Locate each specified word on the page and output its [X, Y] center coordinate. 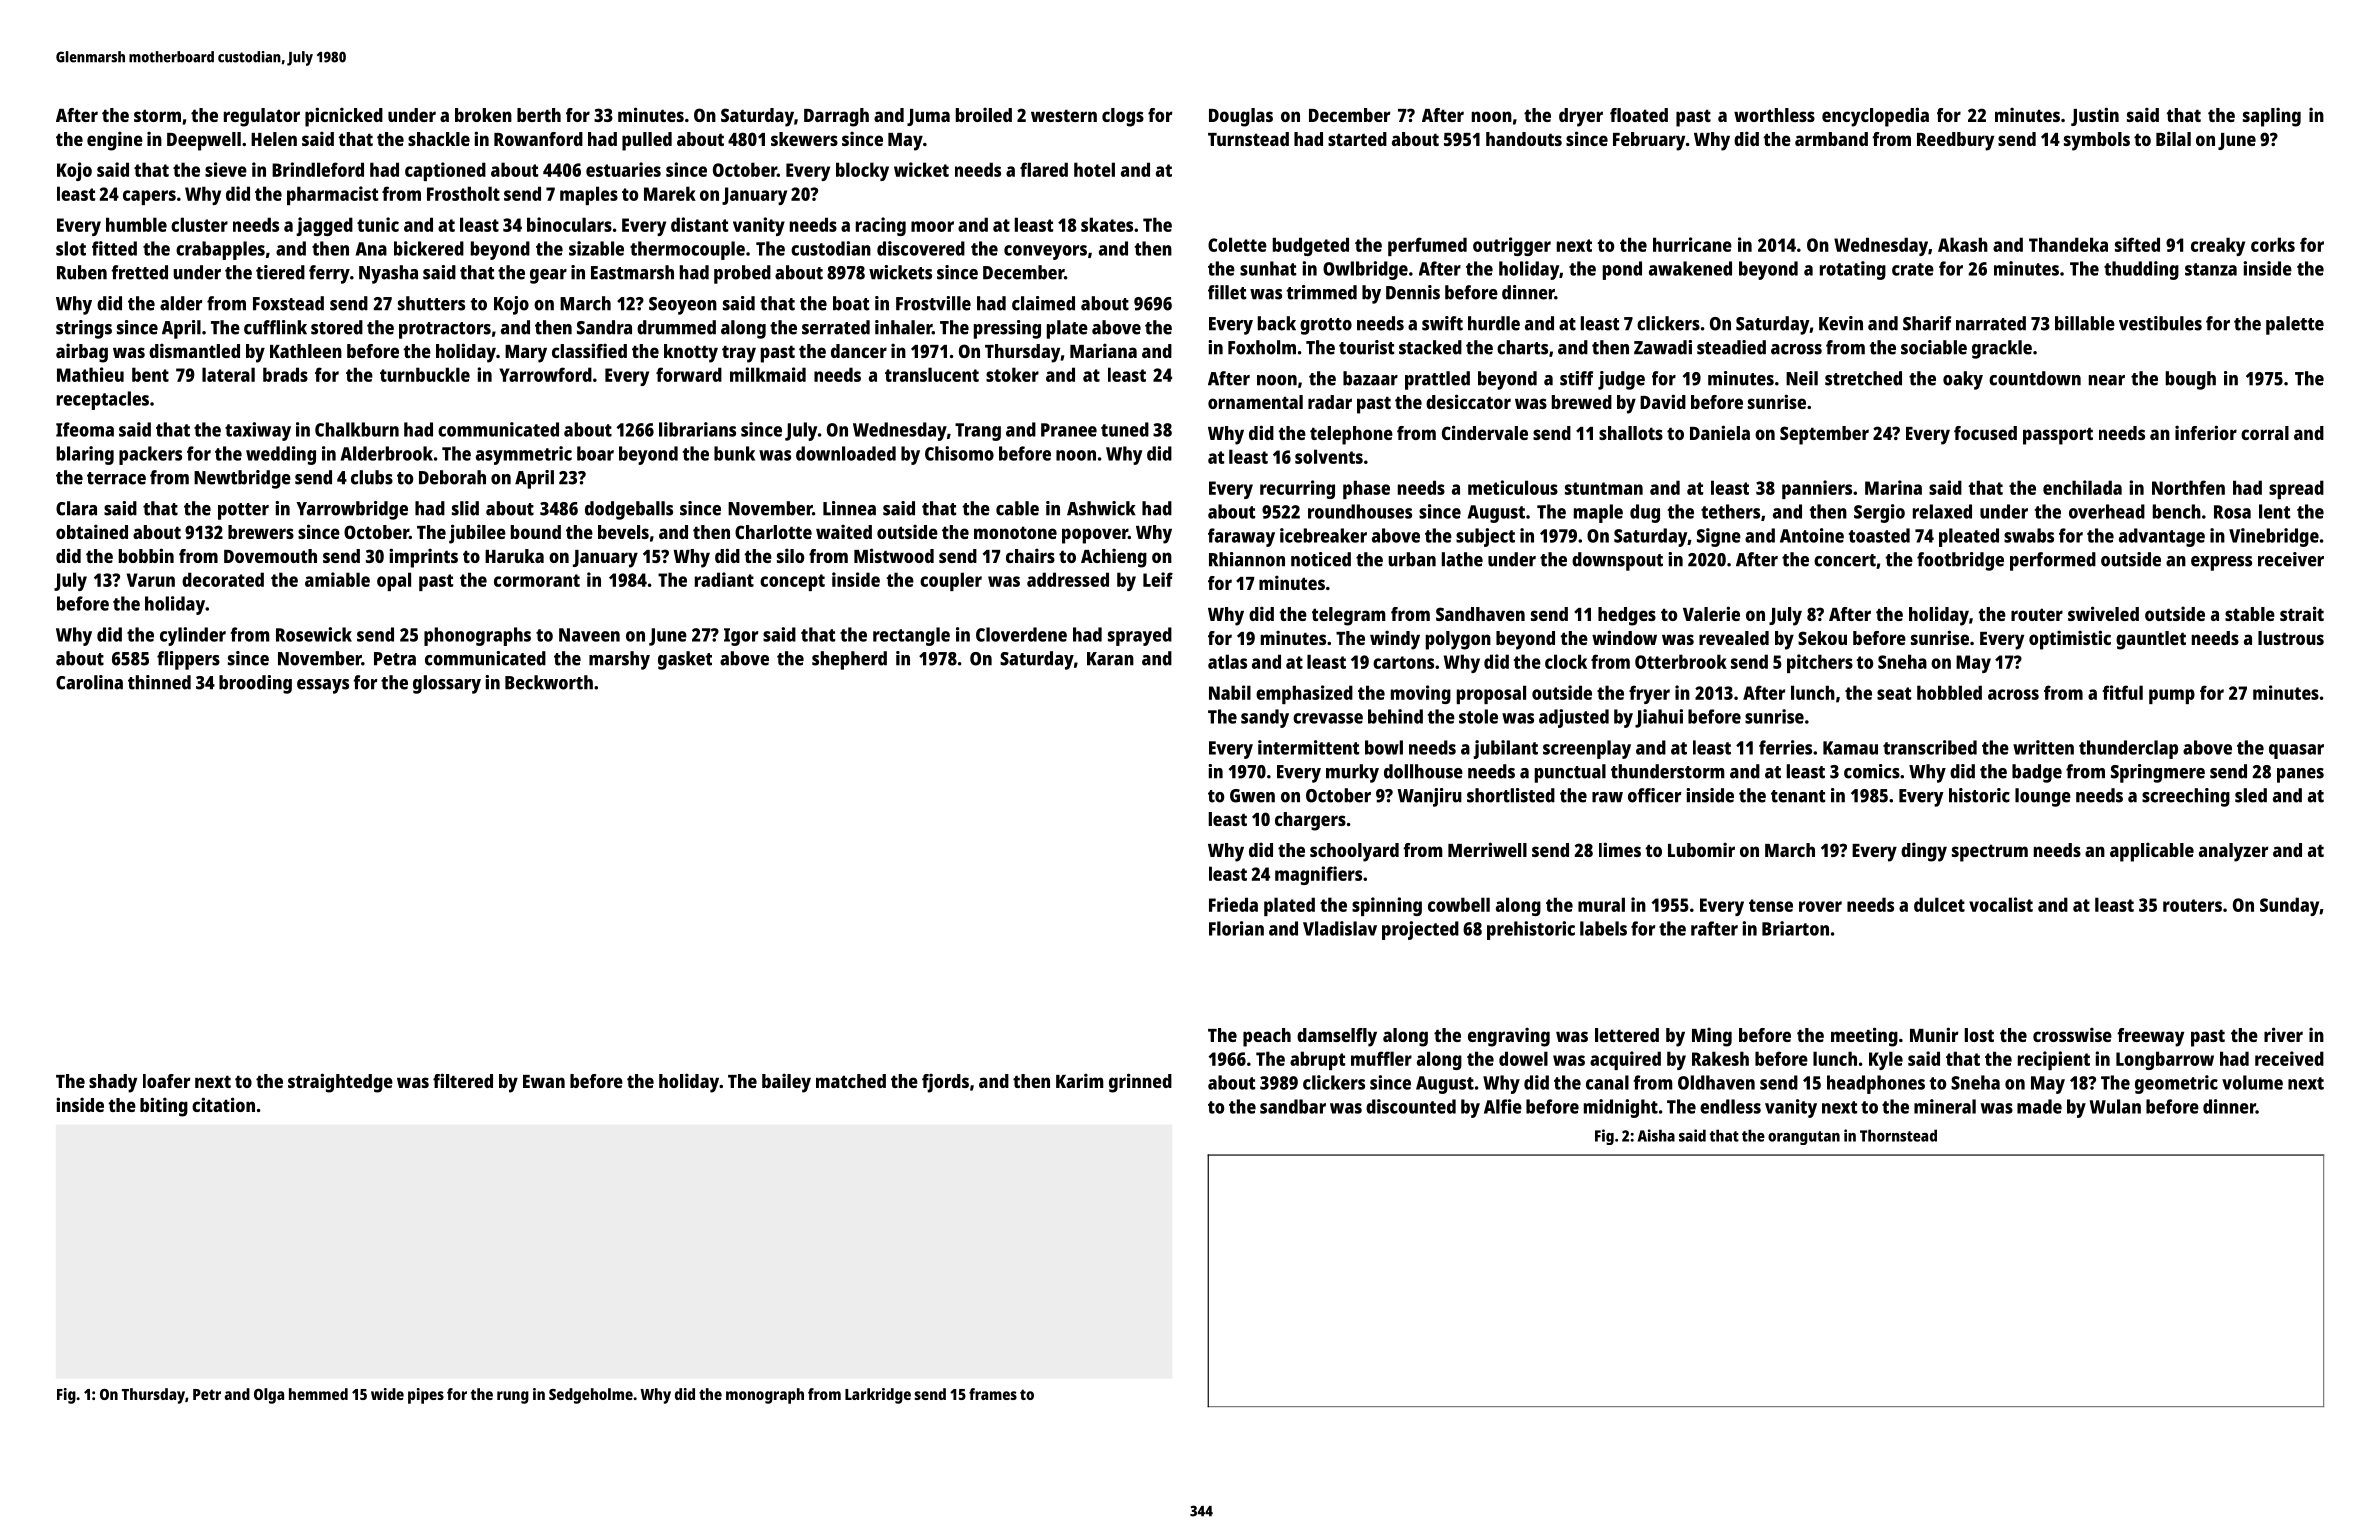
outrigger [1512, 246]
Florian [1236, 928]
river [2283, 1034]
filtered [463, 1080]
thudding [2141, 270]
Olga [269, 1396]
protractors [445, 330]
